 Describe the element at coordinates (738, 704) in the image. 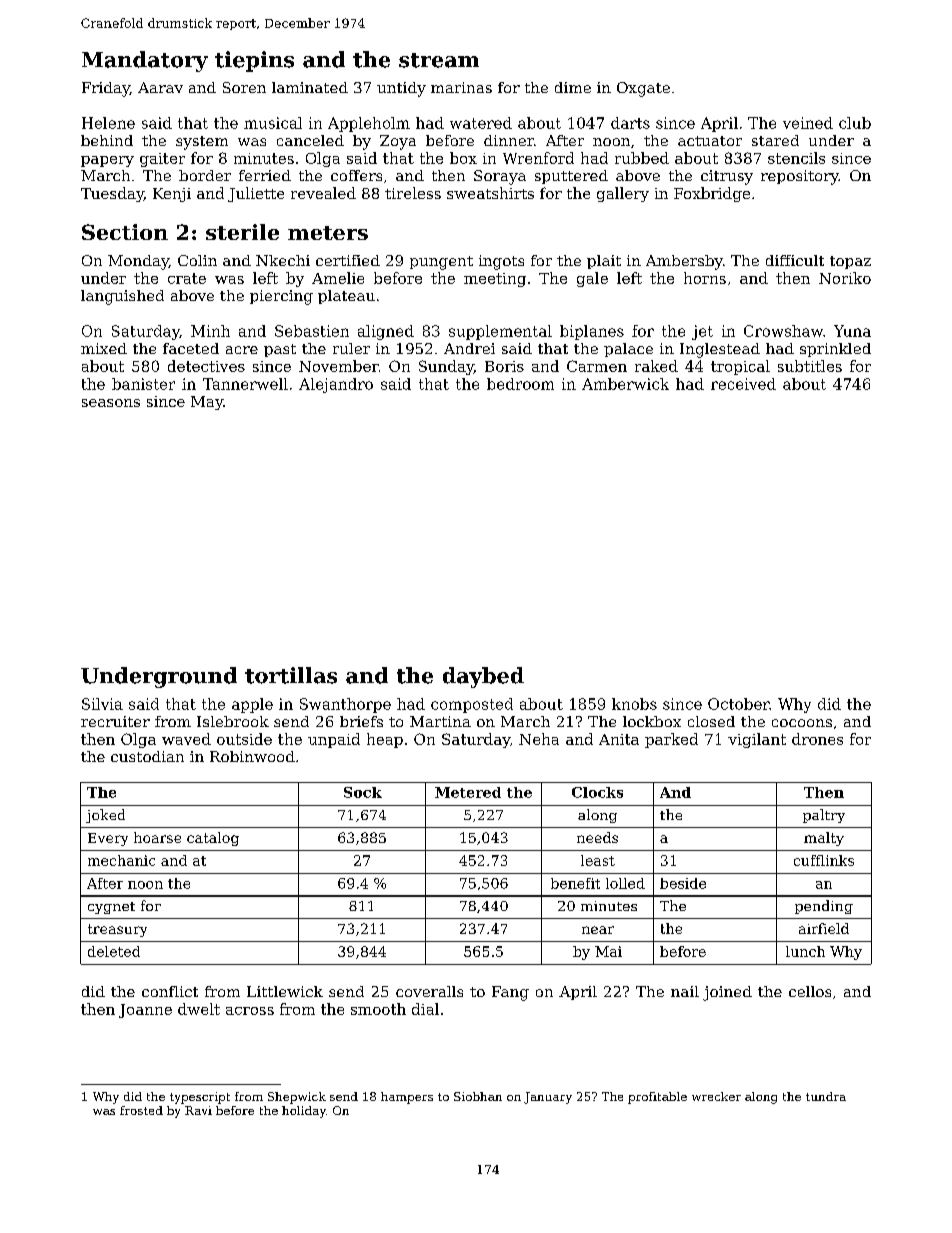

I see `October` at that location.
